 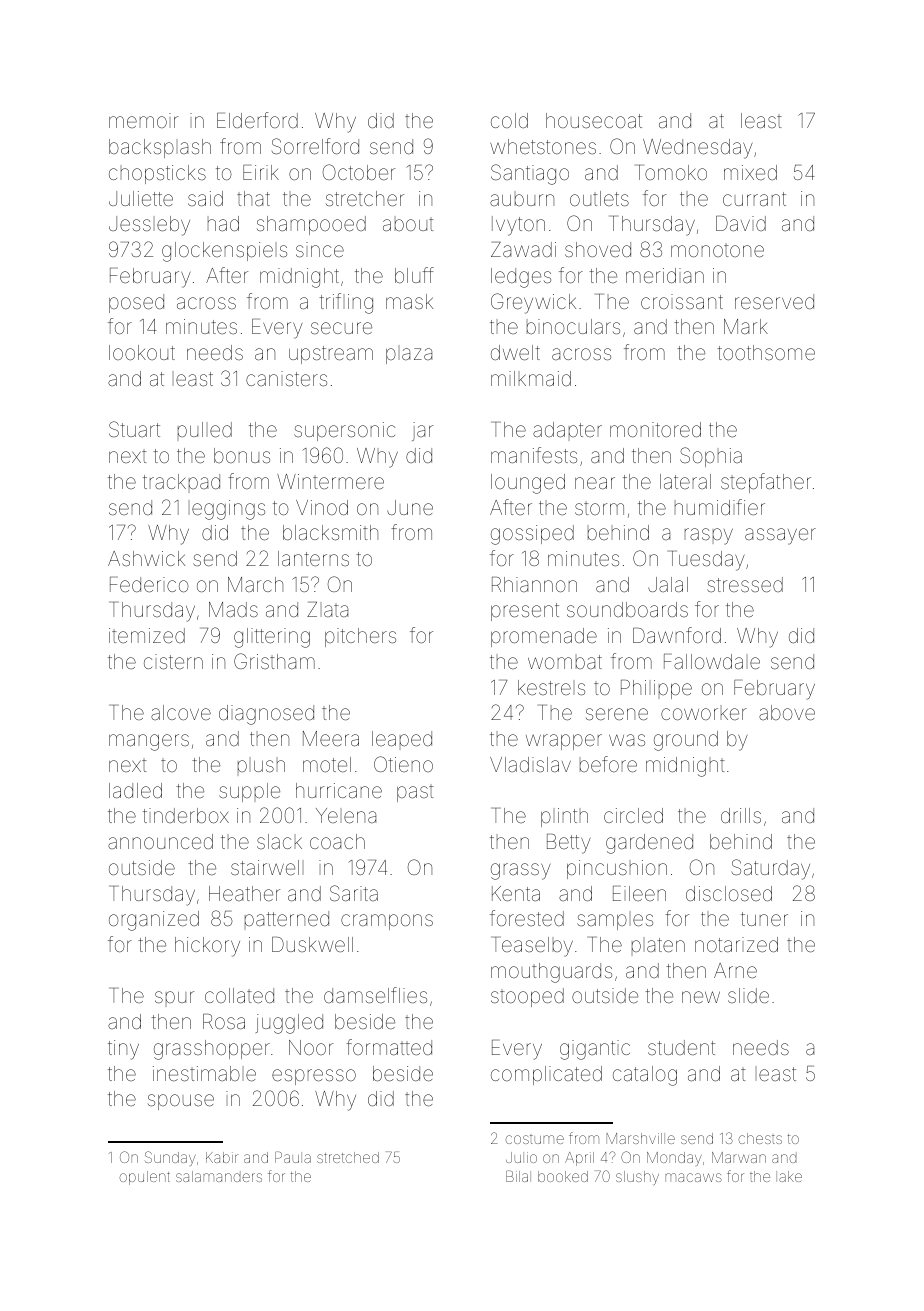 What do you see at coordinates (219, 1176) in the image?
I see `salamanders` at bounding box center [219, 1176].
